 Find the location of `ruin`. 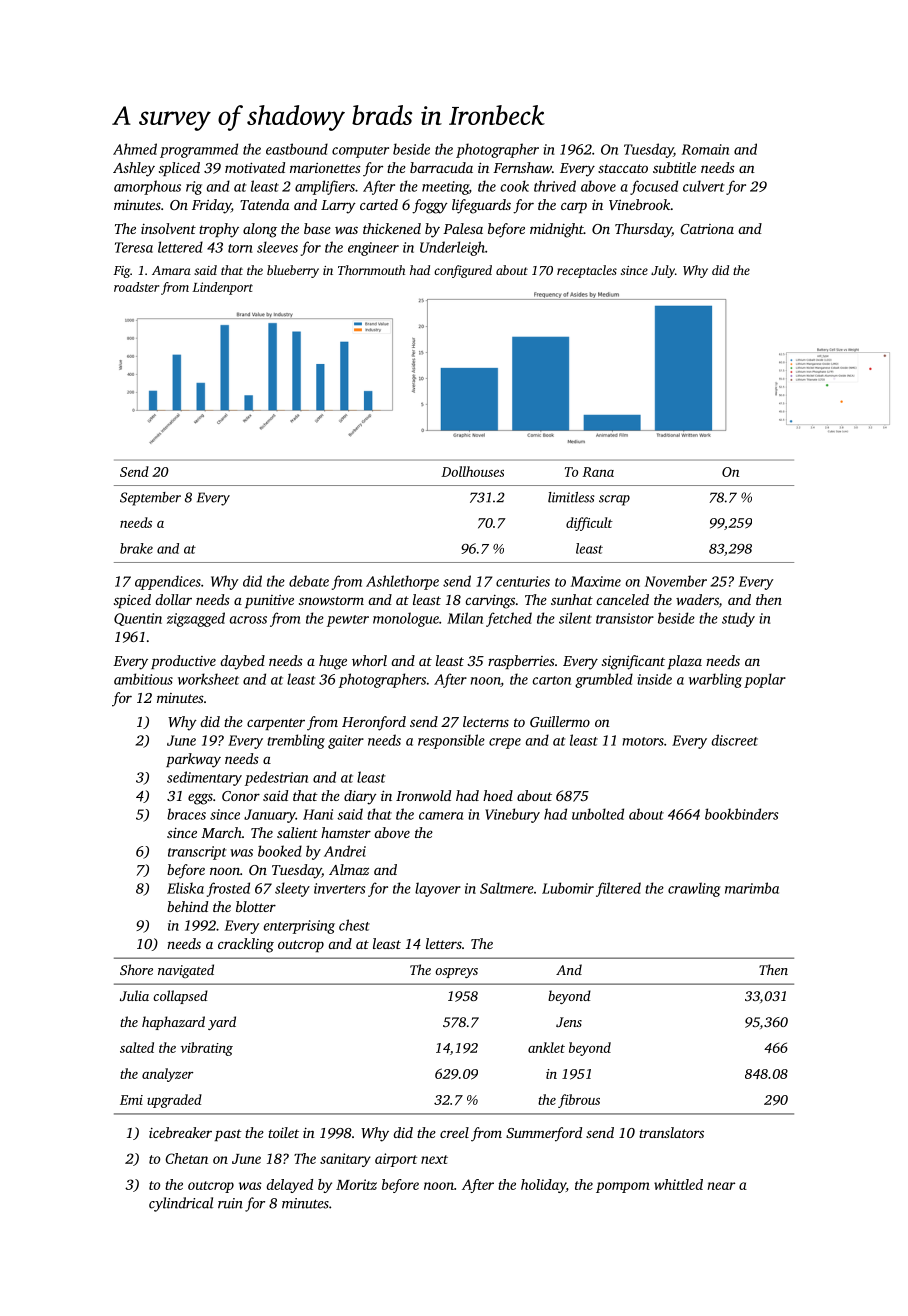

ruin is located at coordinates (230, 1203).
